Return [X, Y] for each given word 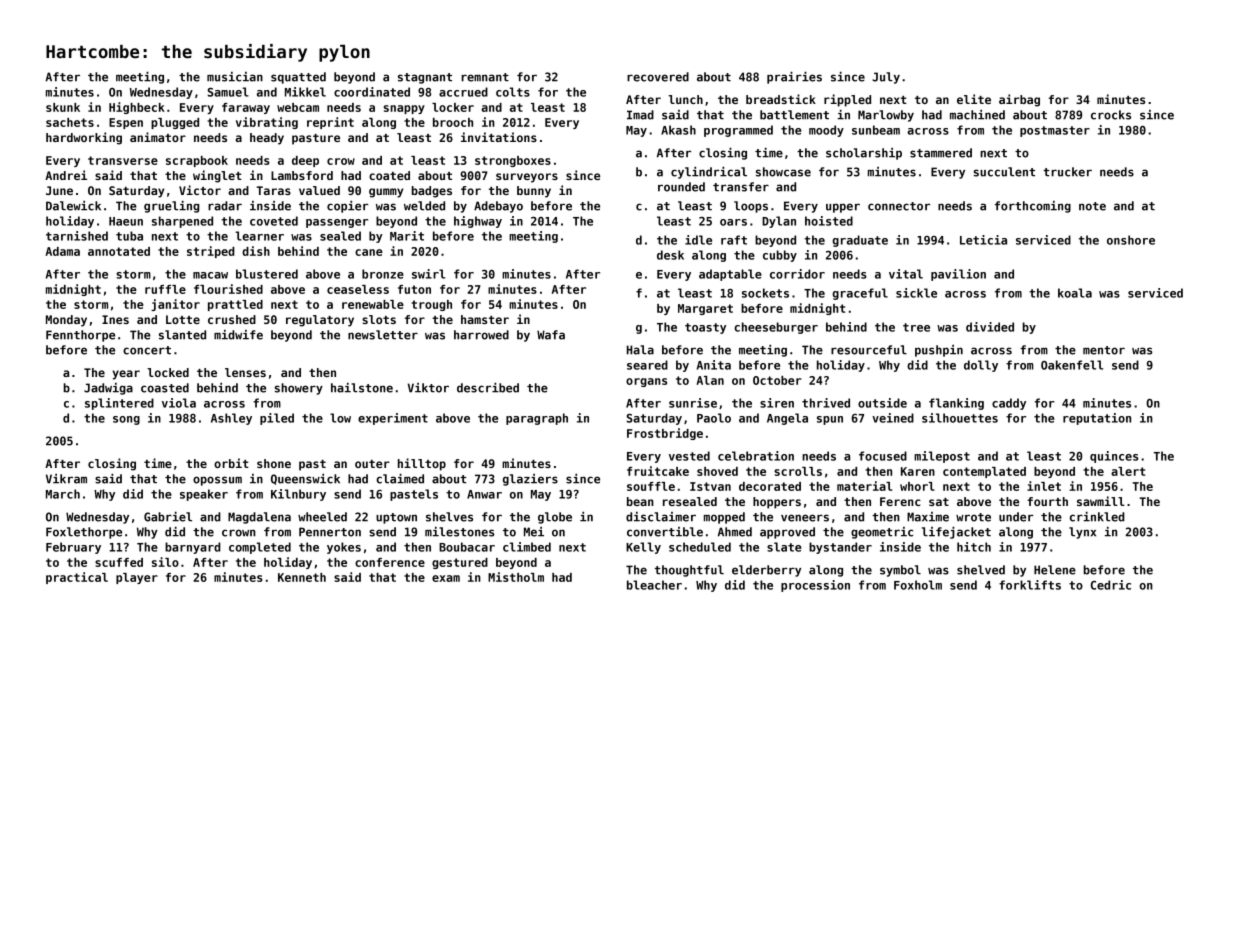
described [488, 388]
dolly [981, 366]
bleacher [654, 585]
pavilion [958, 275]
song [126, 420]
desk [670, 255]
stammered [941, 153]
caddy [1009, 404]
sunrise [693, 403]
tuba [129, 236]
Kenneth [302, 577]
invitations [499, 137]
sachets [70, 122]
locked [168, 372]
